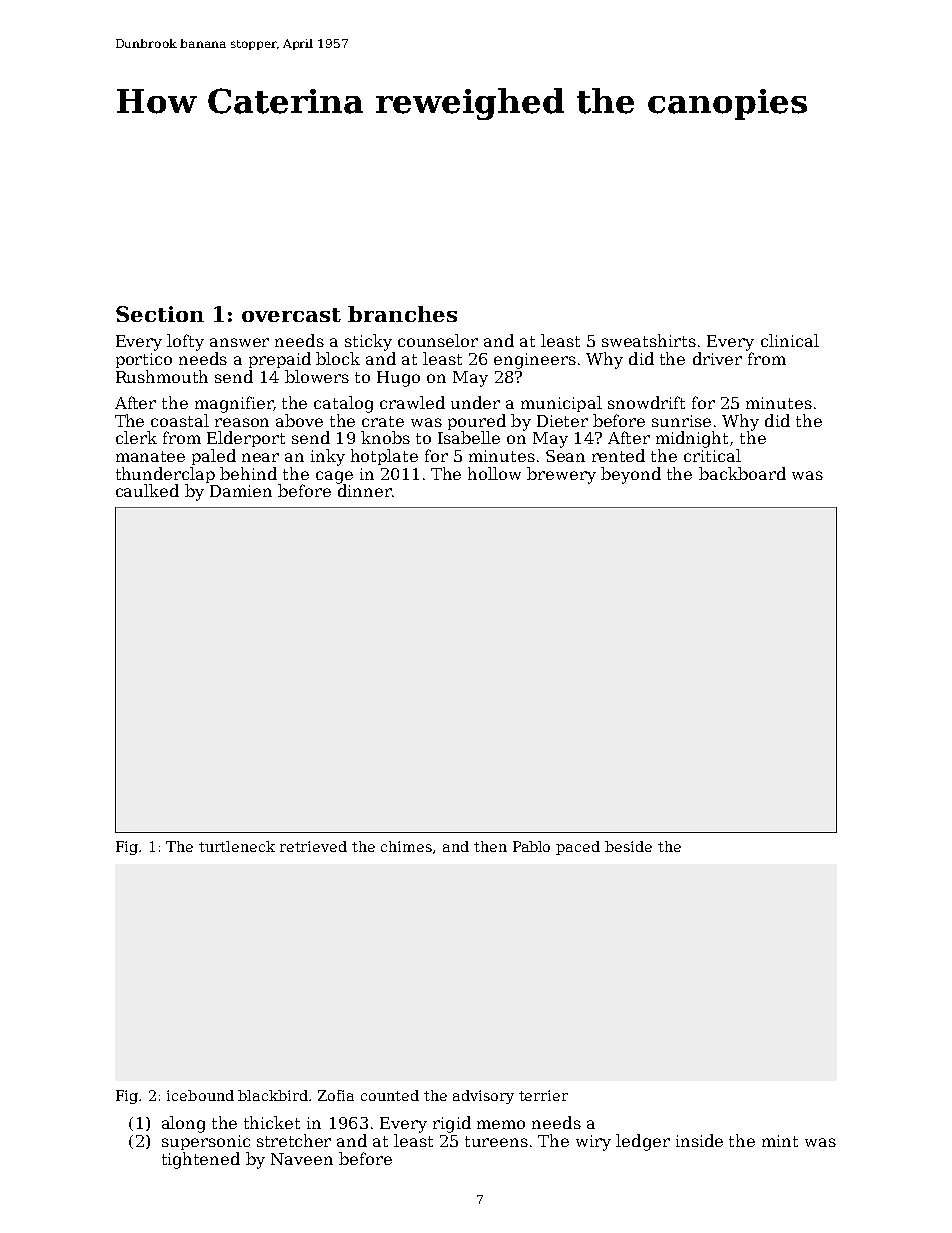  What do you see at coordinates (200, 1095) in the page?
I see `icebound` at bounding box center [200, 1095].
